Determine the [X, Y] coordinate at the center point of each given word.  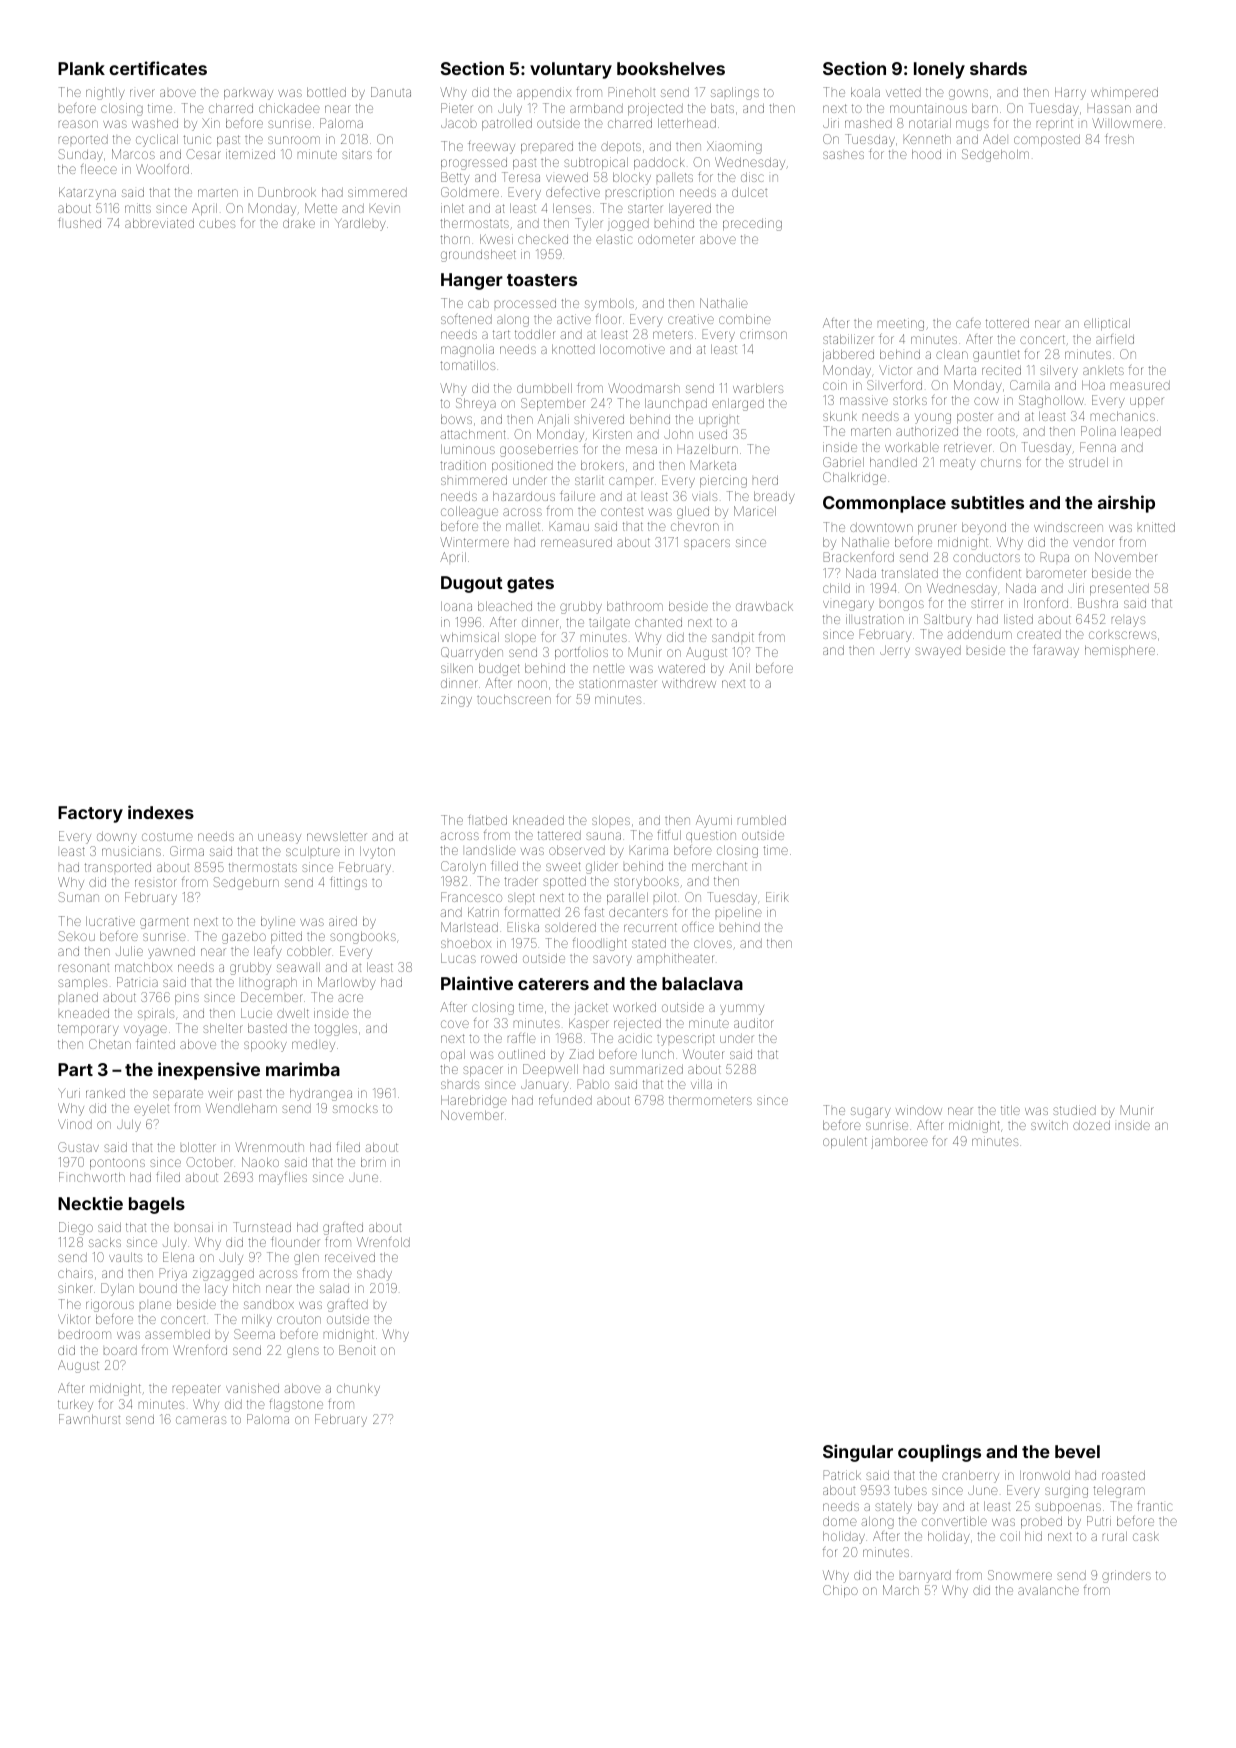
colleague [469, 512]
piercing [723, 481]
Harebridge [474, 1101]
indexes [161, 812]
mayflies [283, 1178]
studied [1074, 1110]
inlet [452, 208]
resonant [84, 968]
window [919, 1110]
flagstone [296, 1405]
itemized [250, 154]
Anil [739, 668]
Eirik [777, 897]
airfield [1115, 339]
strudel [1088, 462]
